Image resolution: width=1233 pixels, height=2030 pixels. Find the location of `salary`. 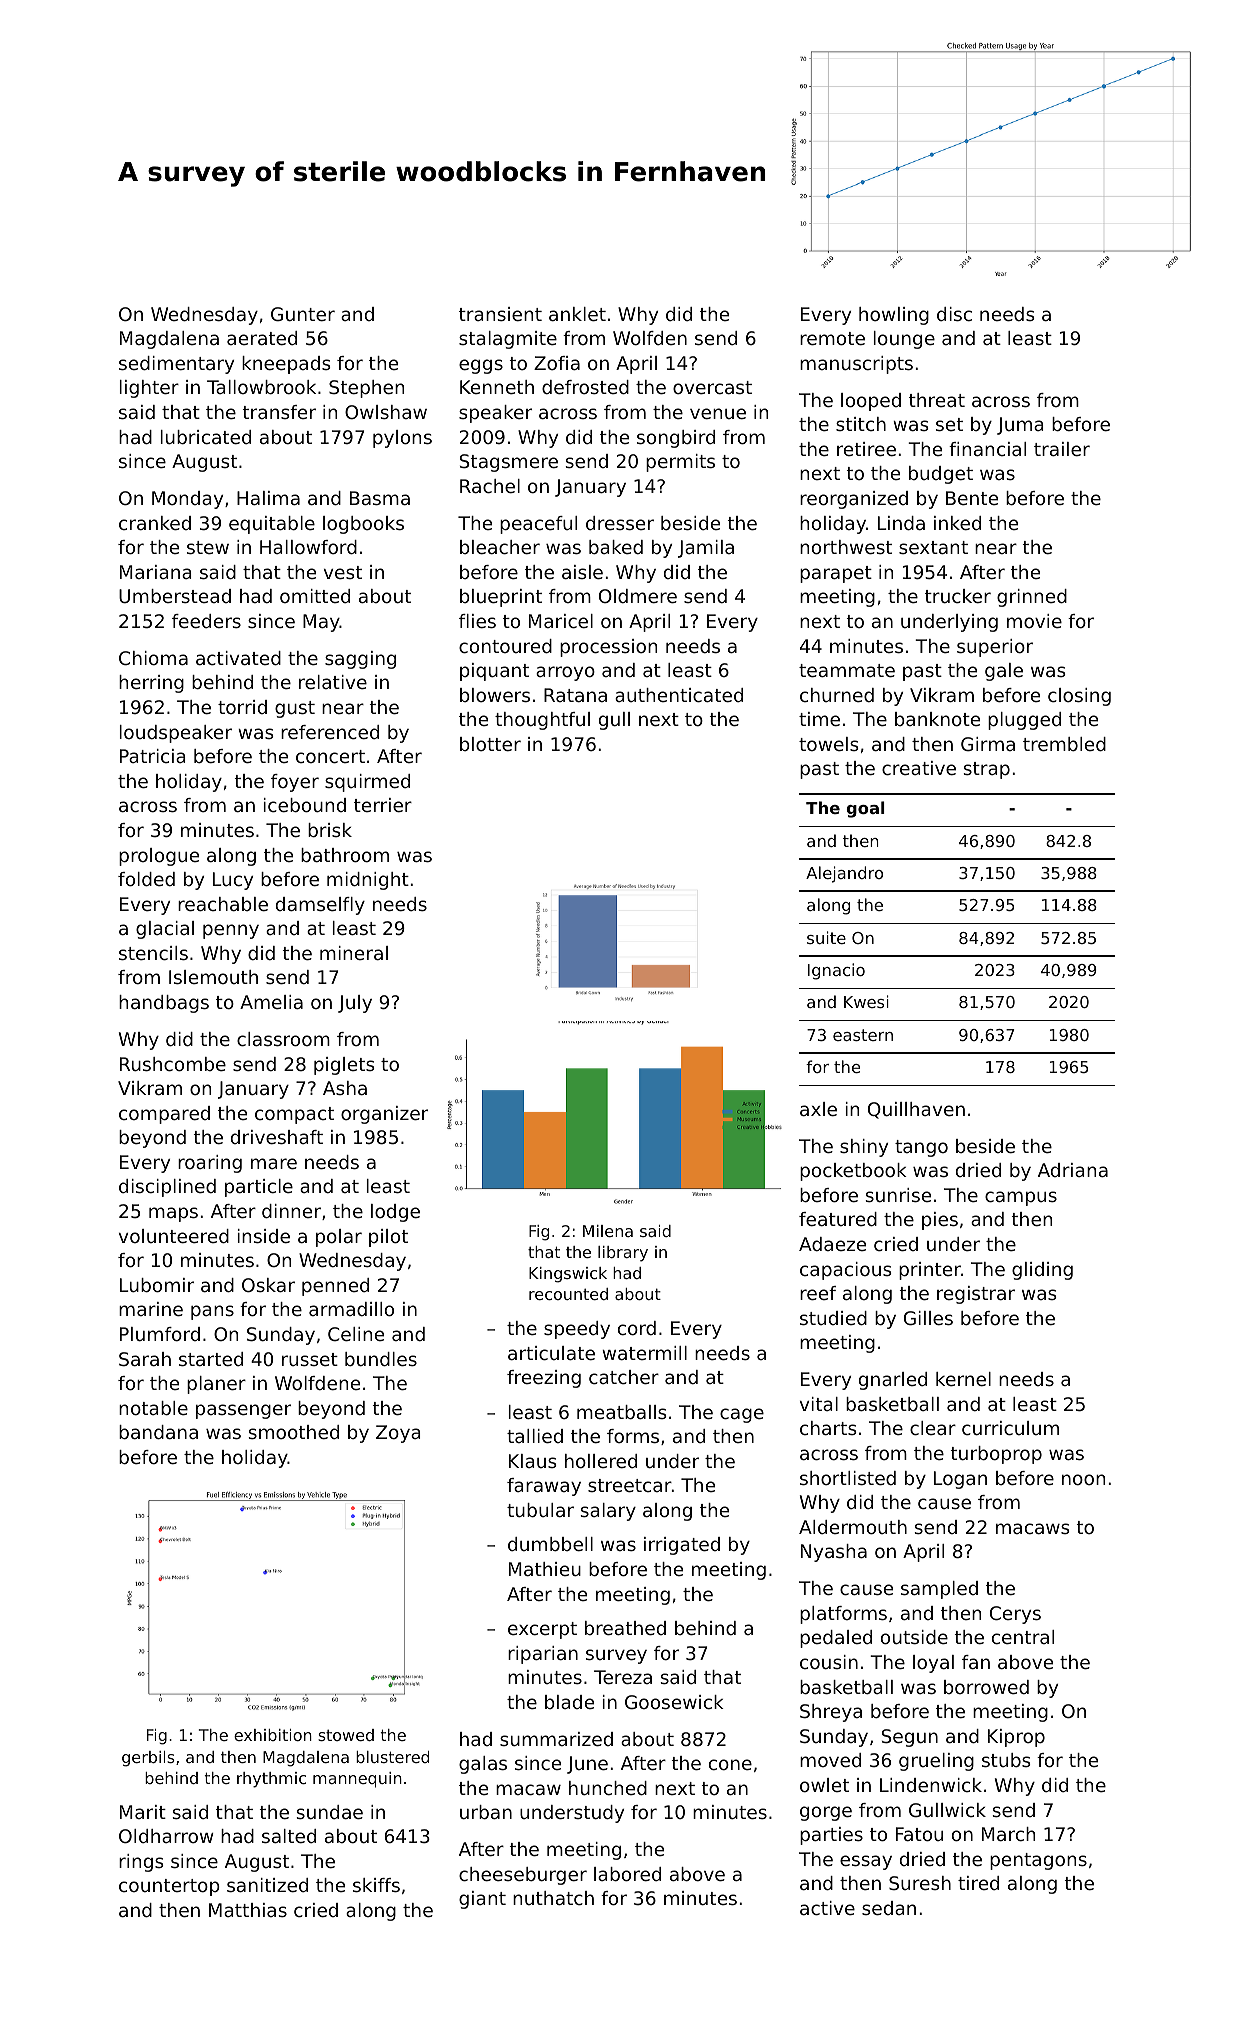

salary is located at coordinates (608, 1512).
